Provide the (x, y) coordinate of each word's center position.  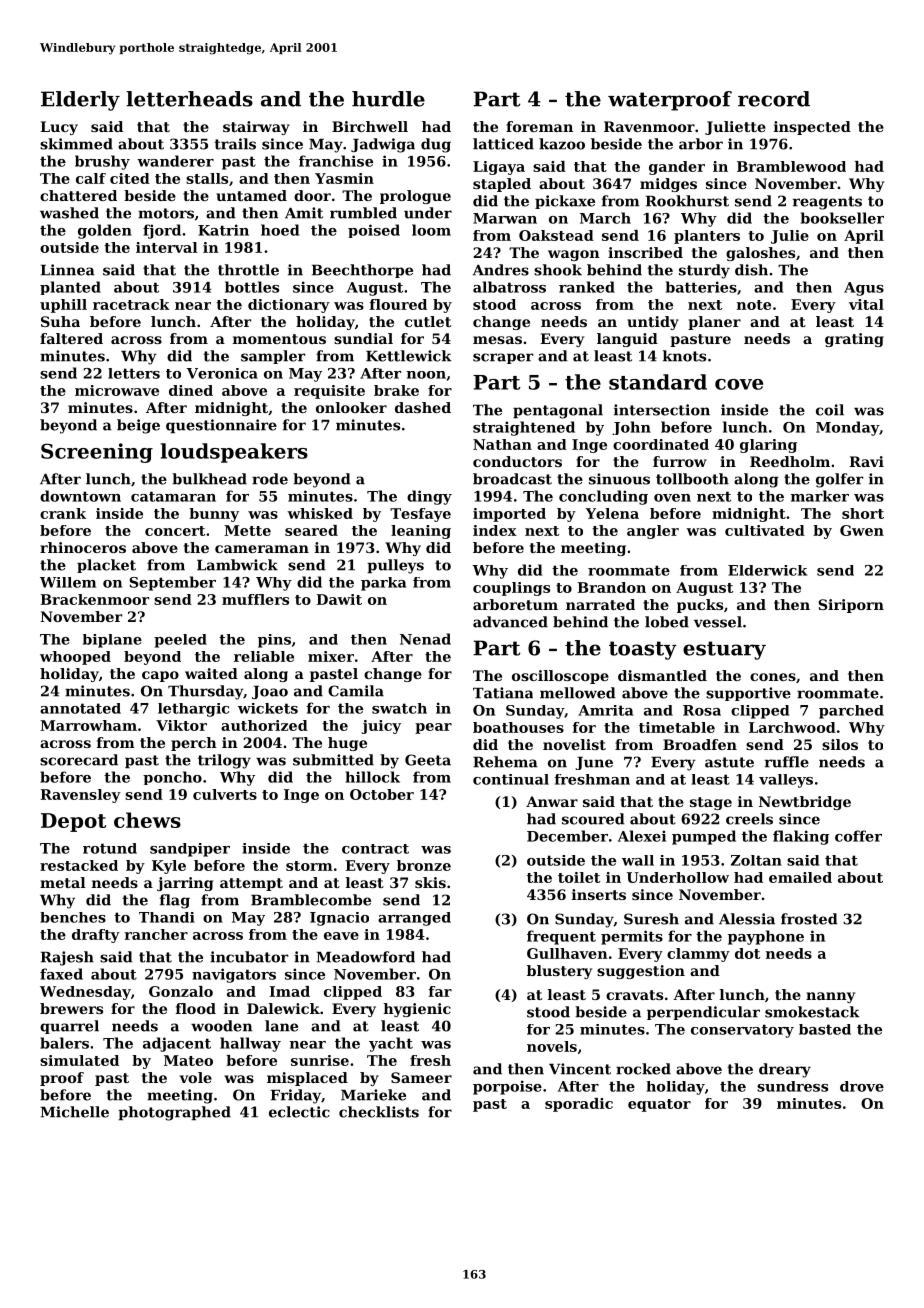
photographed (174, 1113)
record (774, 99)
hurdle (388, 99)
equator (659, 1105)
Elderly (80, 101)
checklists (379, 1112)
